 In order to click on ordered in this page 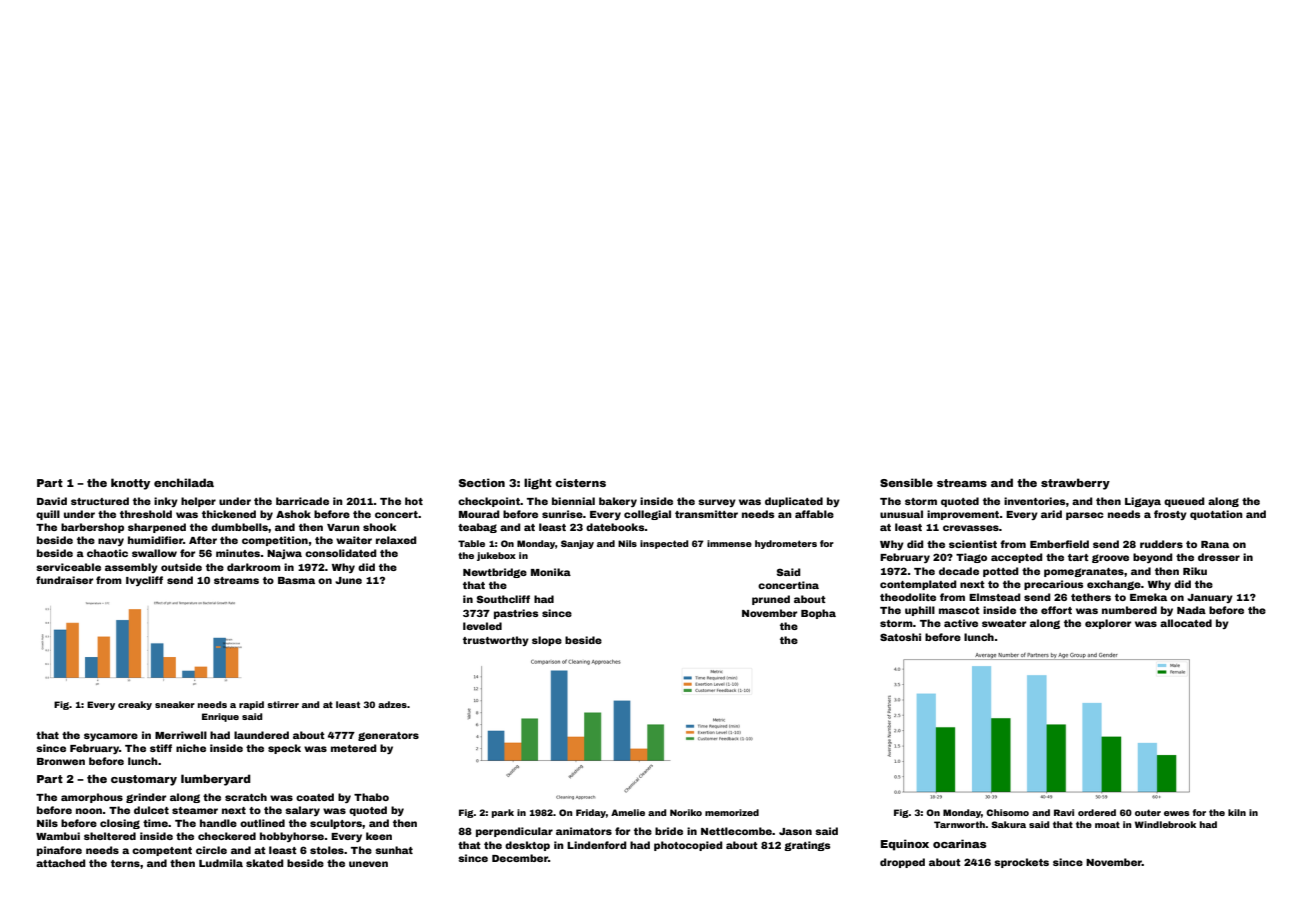, I will do `click(1097, 812)`.
